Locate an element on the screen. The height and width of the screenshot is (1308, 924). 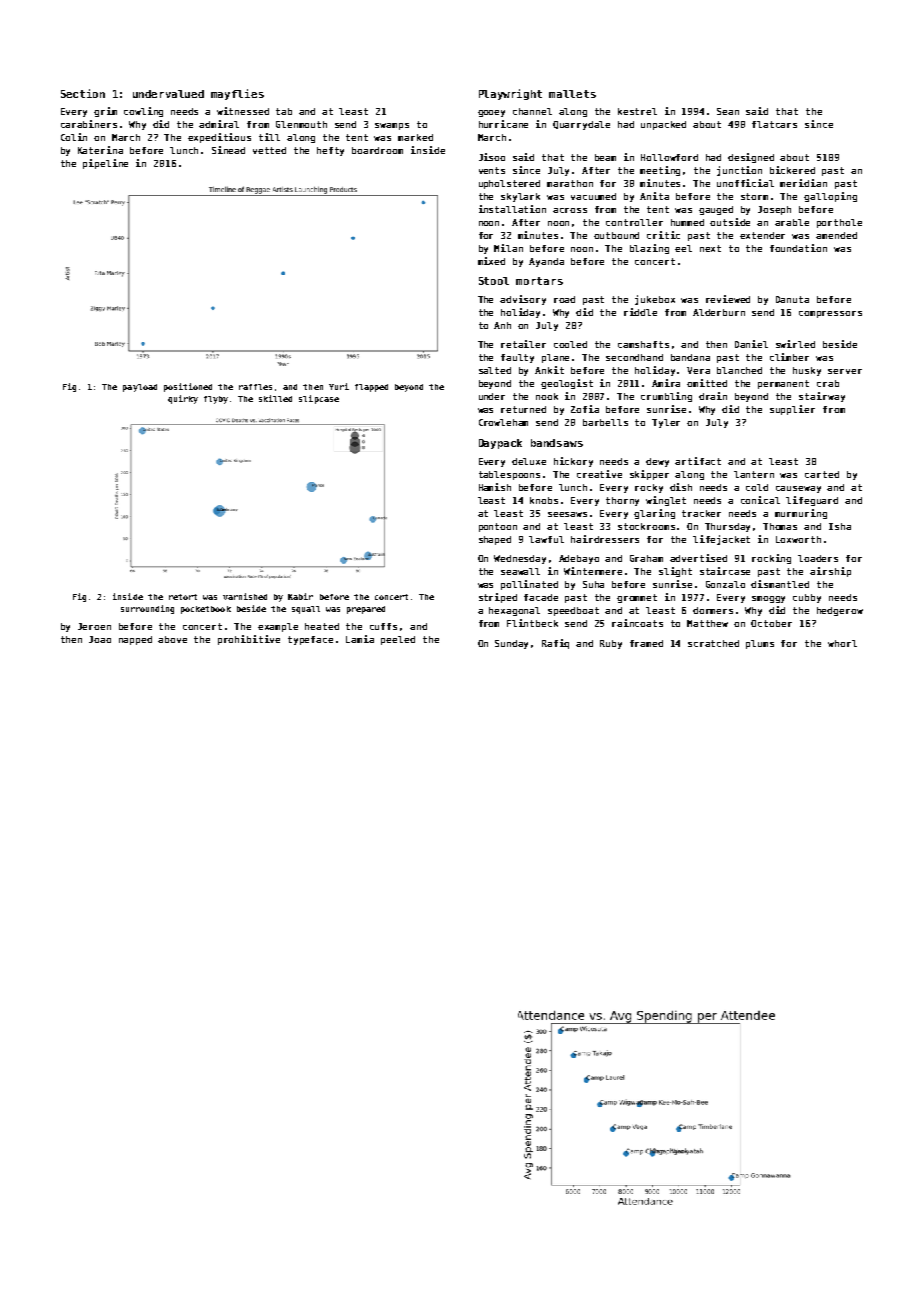
supplier is located at coordinates (792, 410).
